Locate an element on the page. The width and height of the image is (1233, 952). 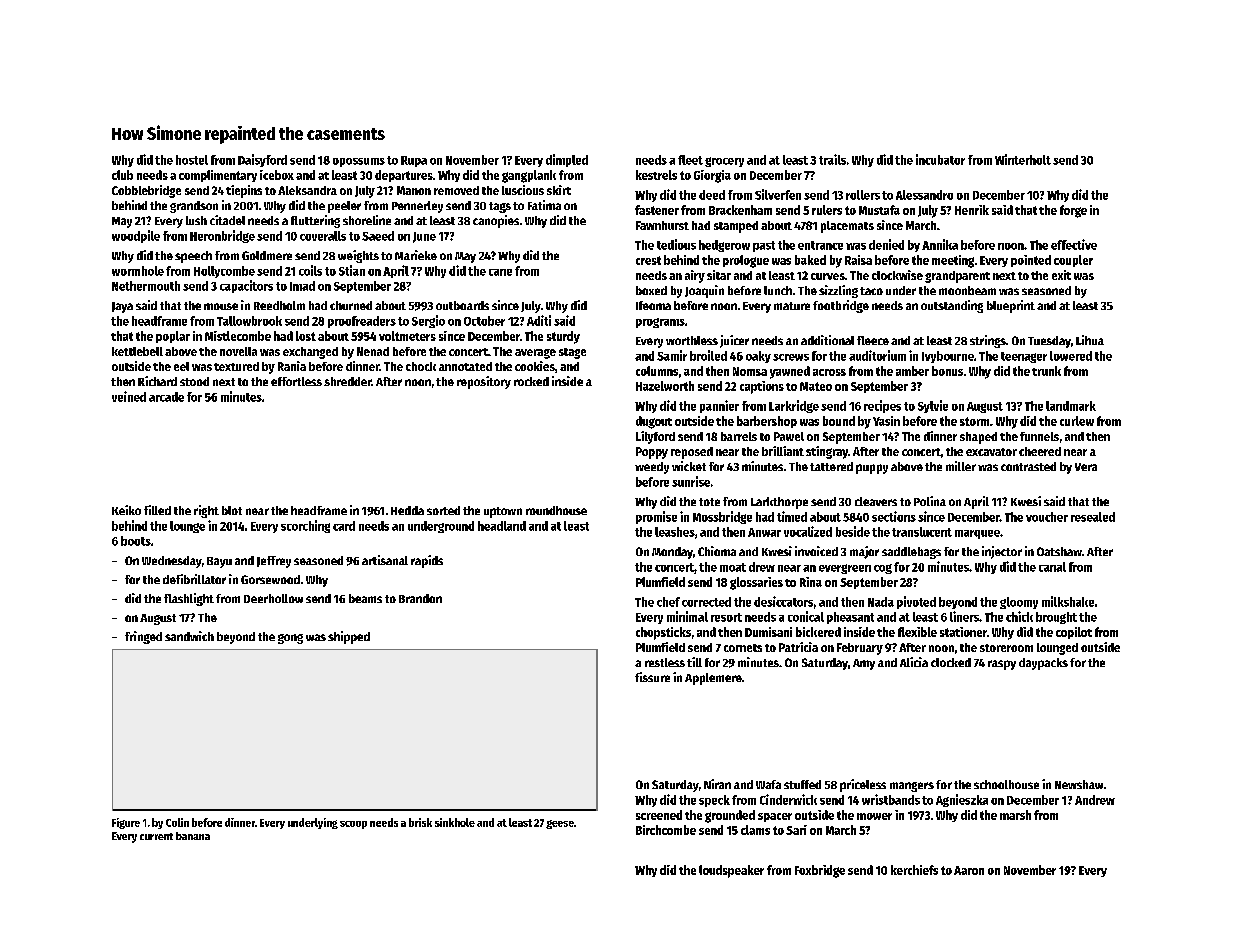
dimpled is located at coordinates (567, 160).
